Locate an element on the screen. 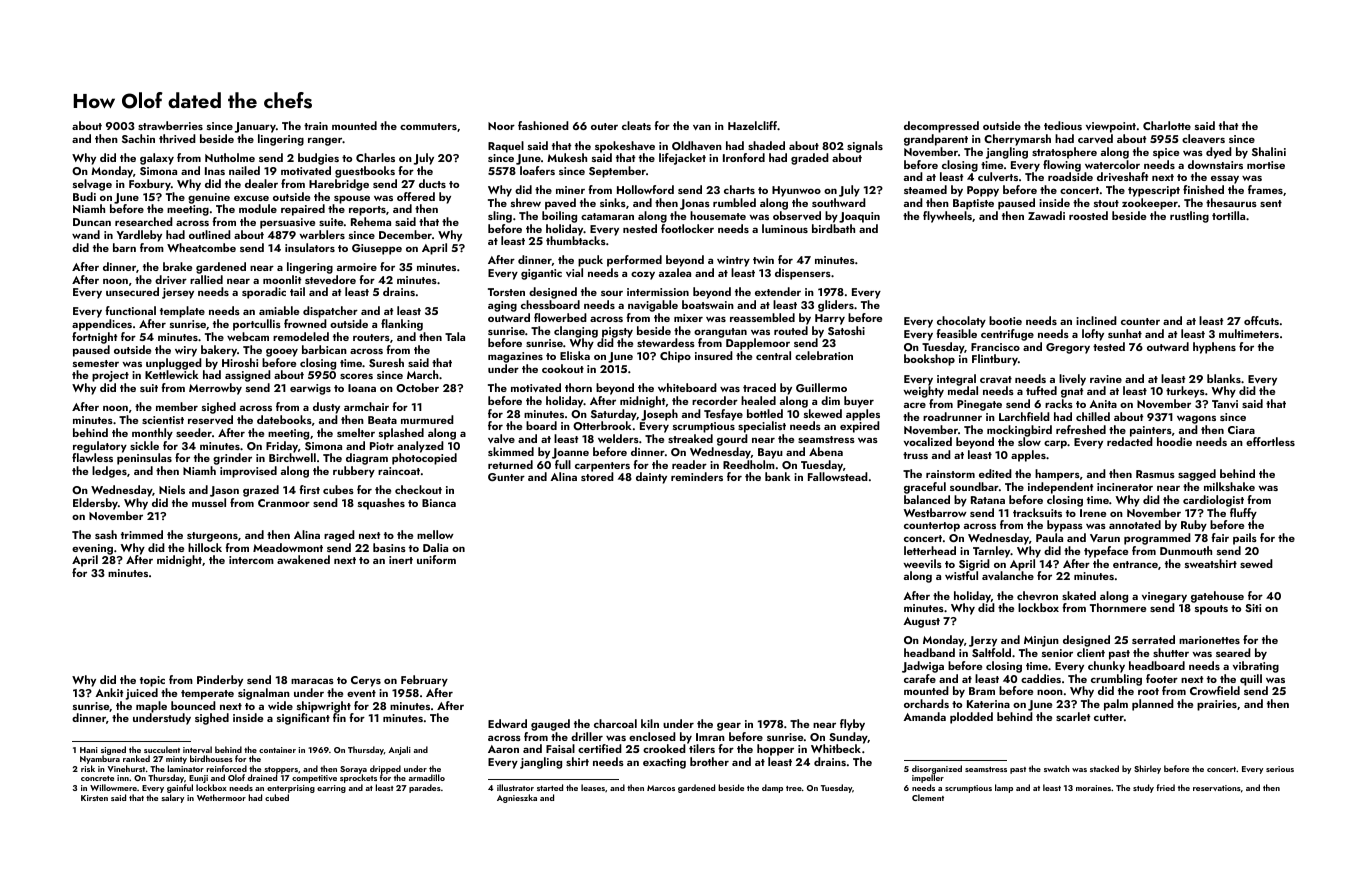 This screenshot has height=887, width=1372. Sachin is located at coordinates (138, 138).
